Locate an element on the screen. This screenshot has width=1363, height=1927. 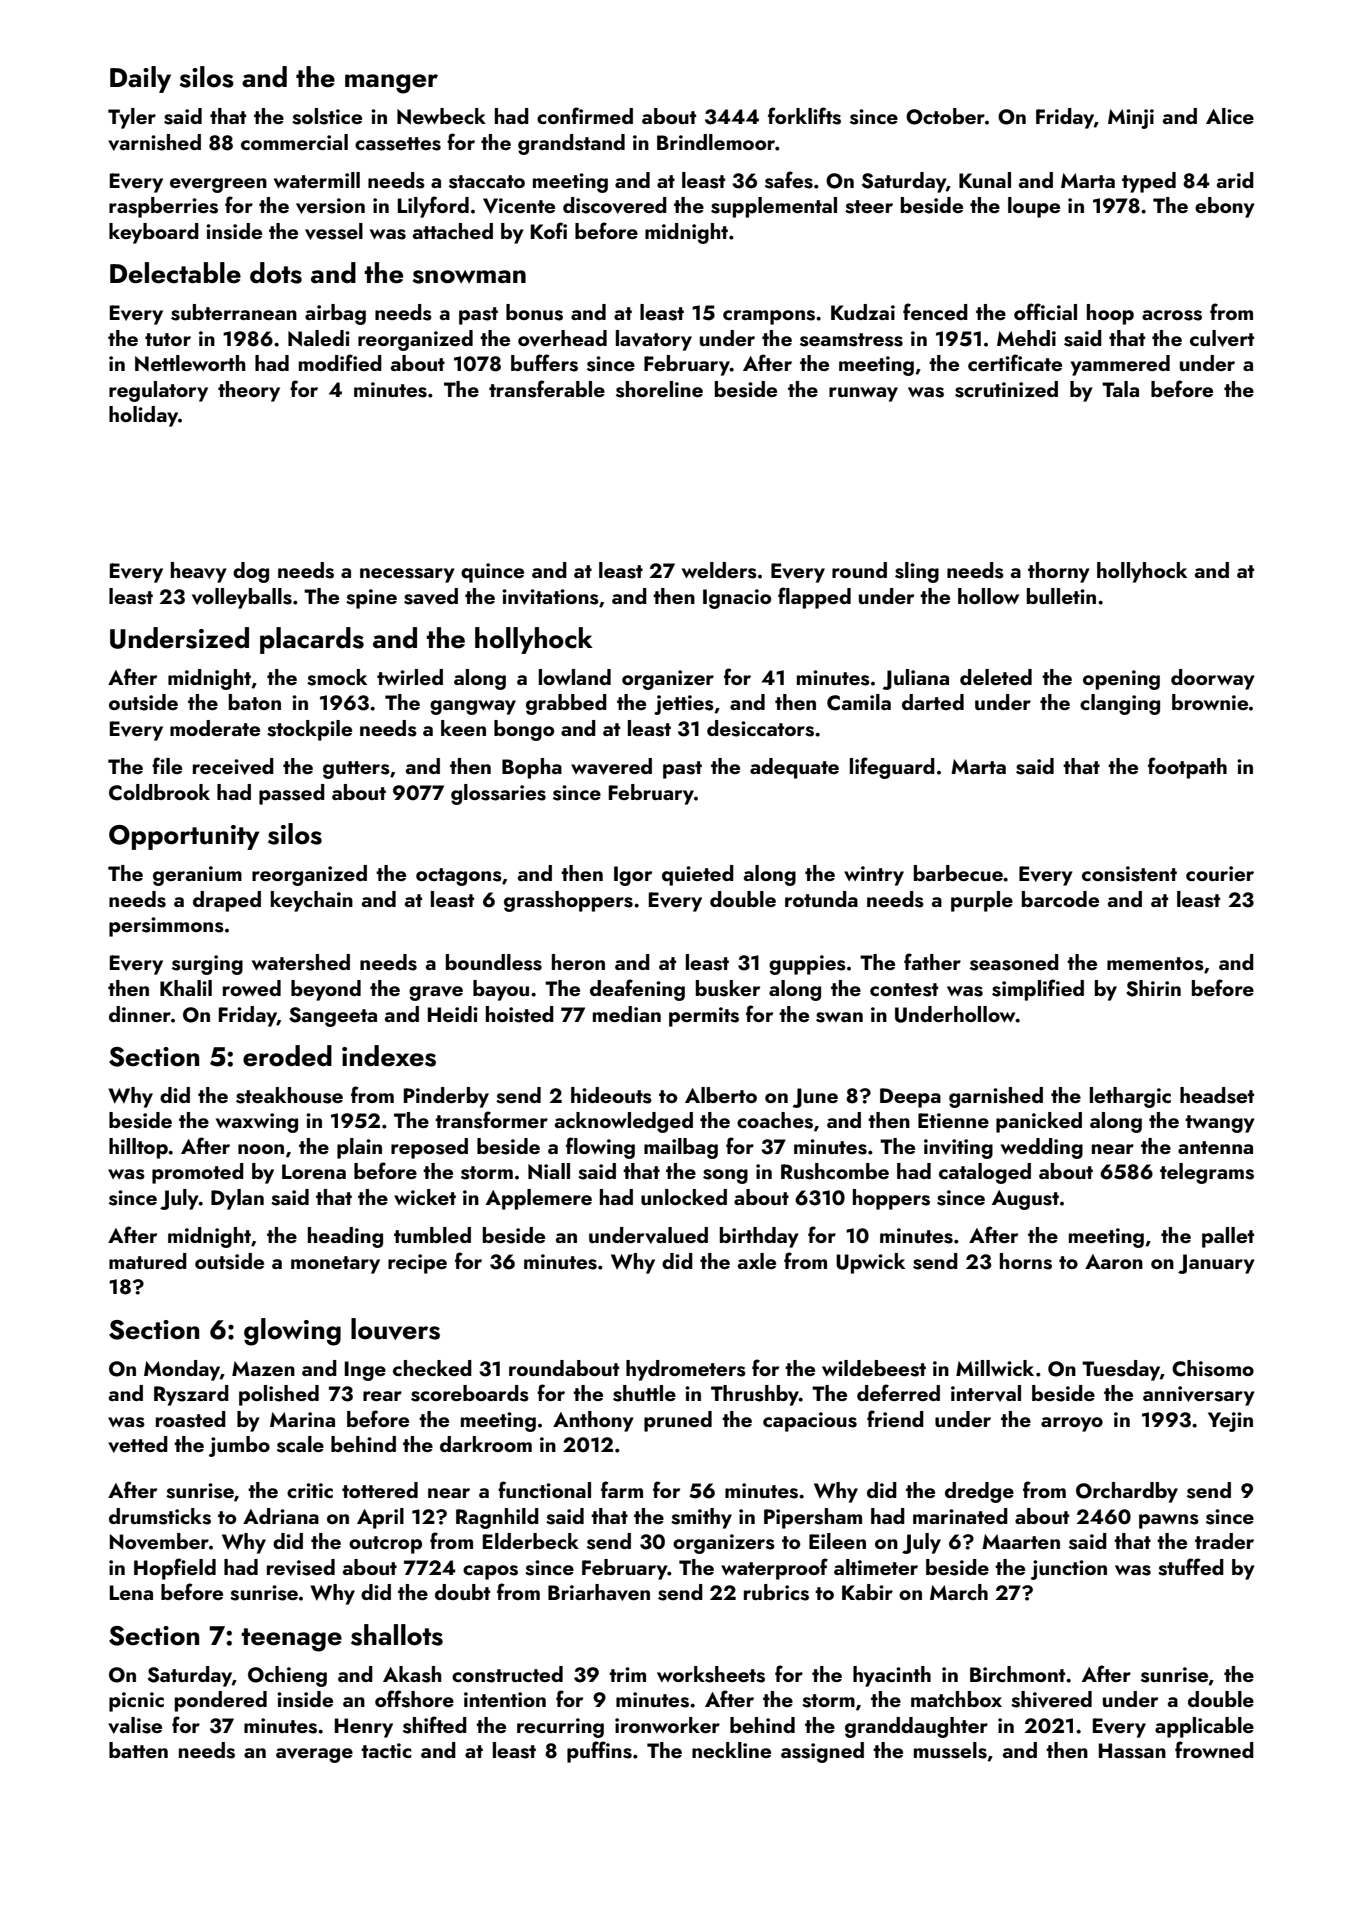
Hopfield is located at coordinates (175, 1569).
